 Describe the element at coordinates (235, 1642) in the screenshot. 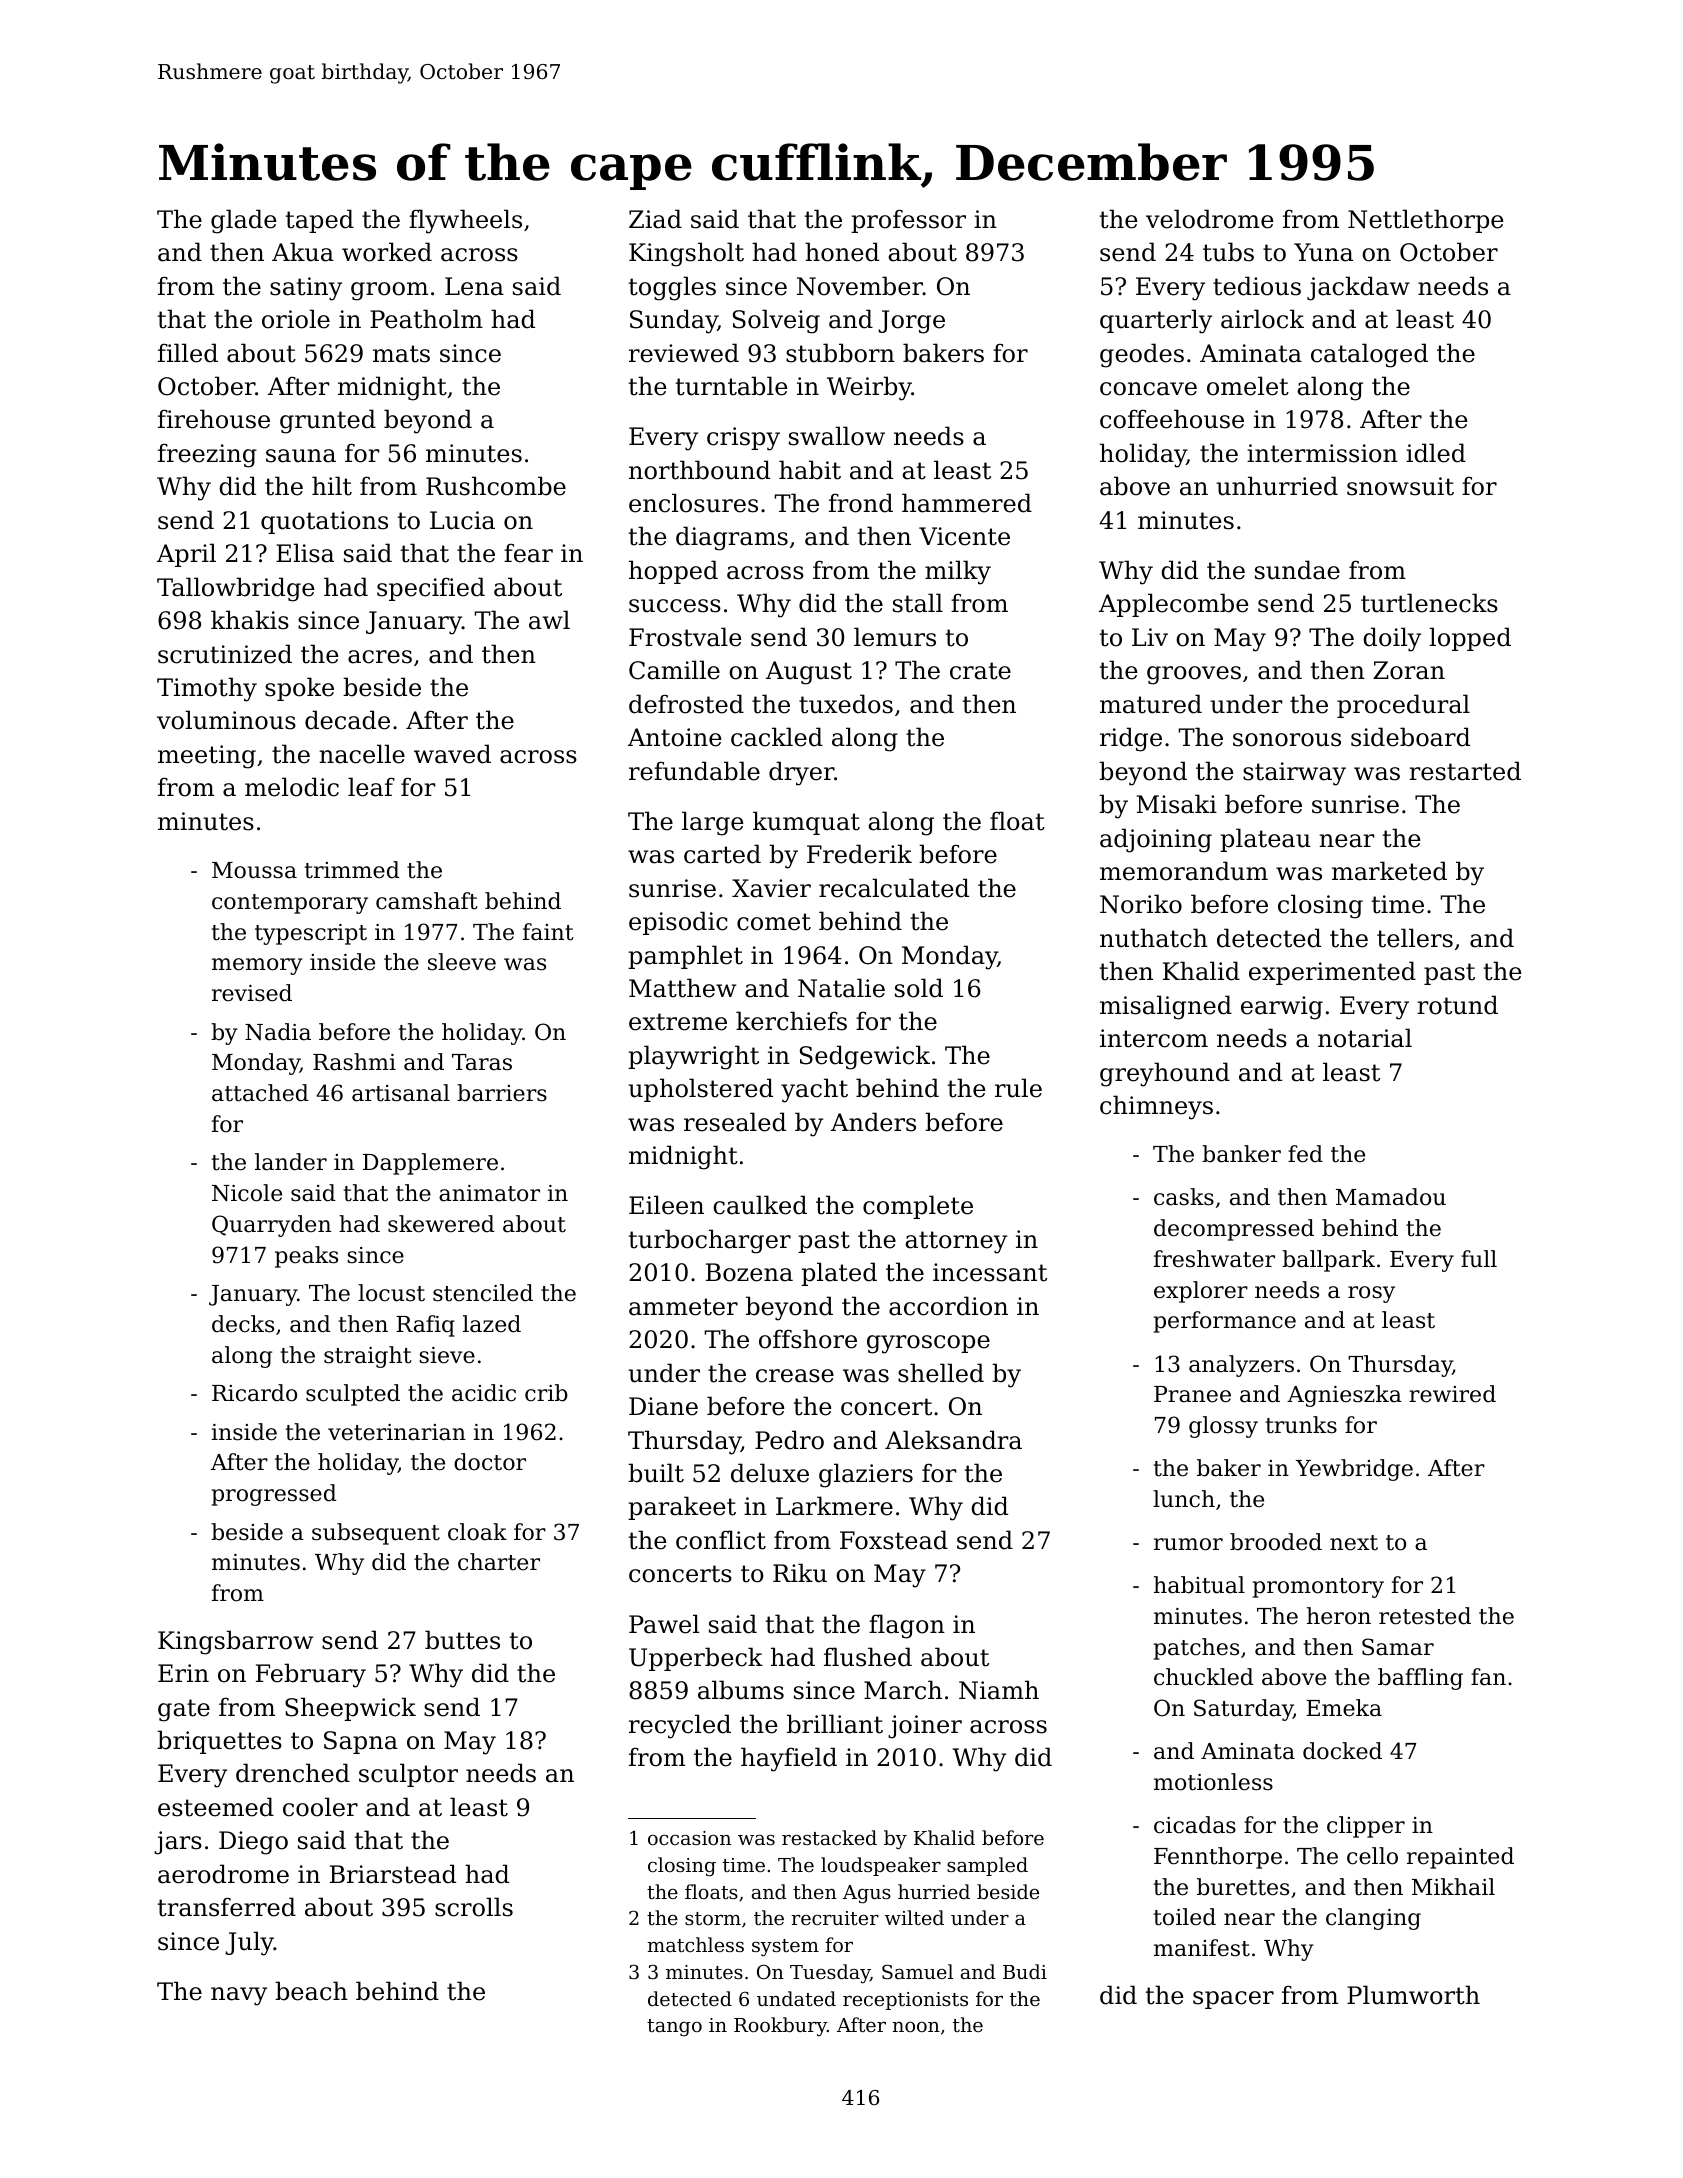

I see `Kingsbarrow` at that location.
